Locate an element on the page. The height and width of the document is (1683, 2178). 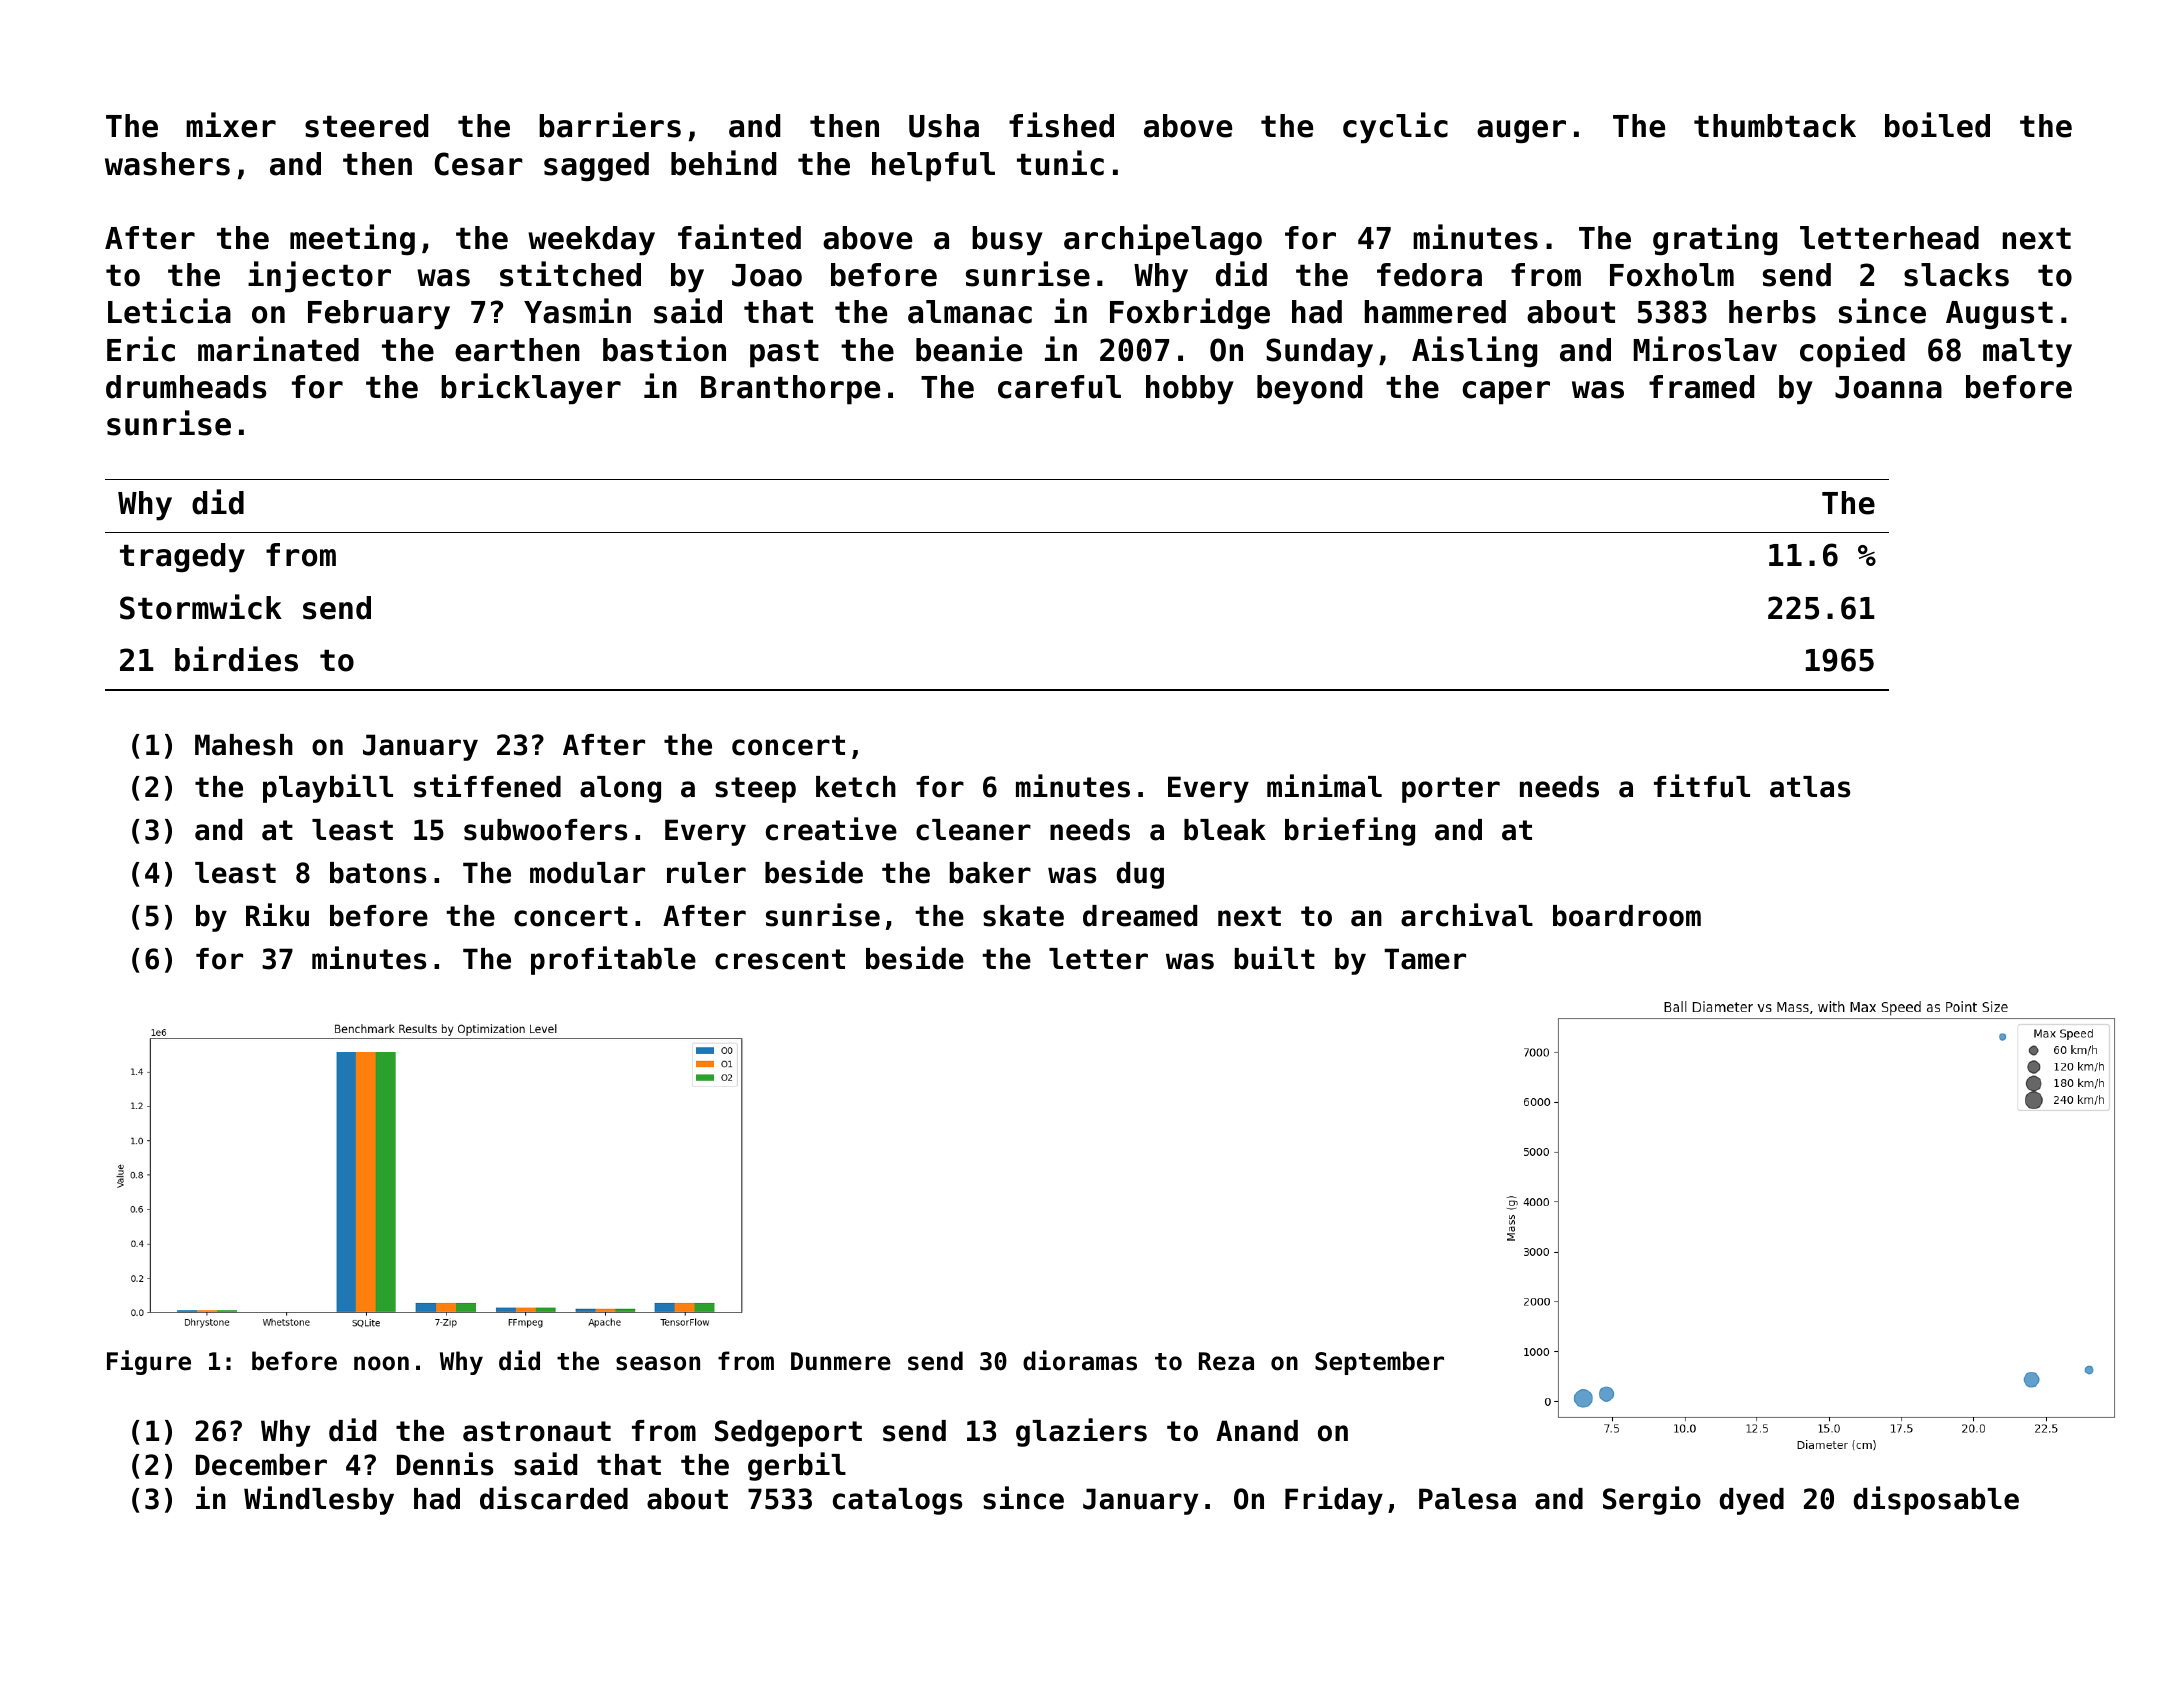
profitable is located at coordinates (613, 960).
